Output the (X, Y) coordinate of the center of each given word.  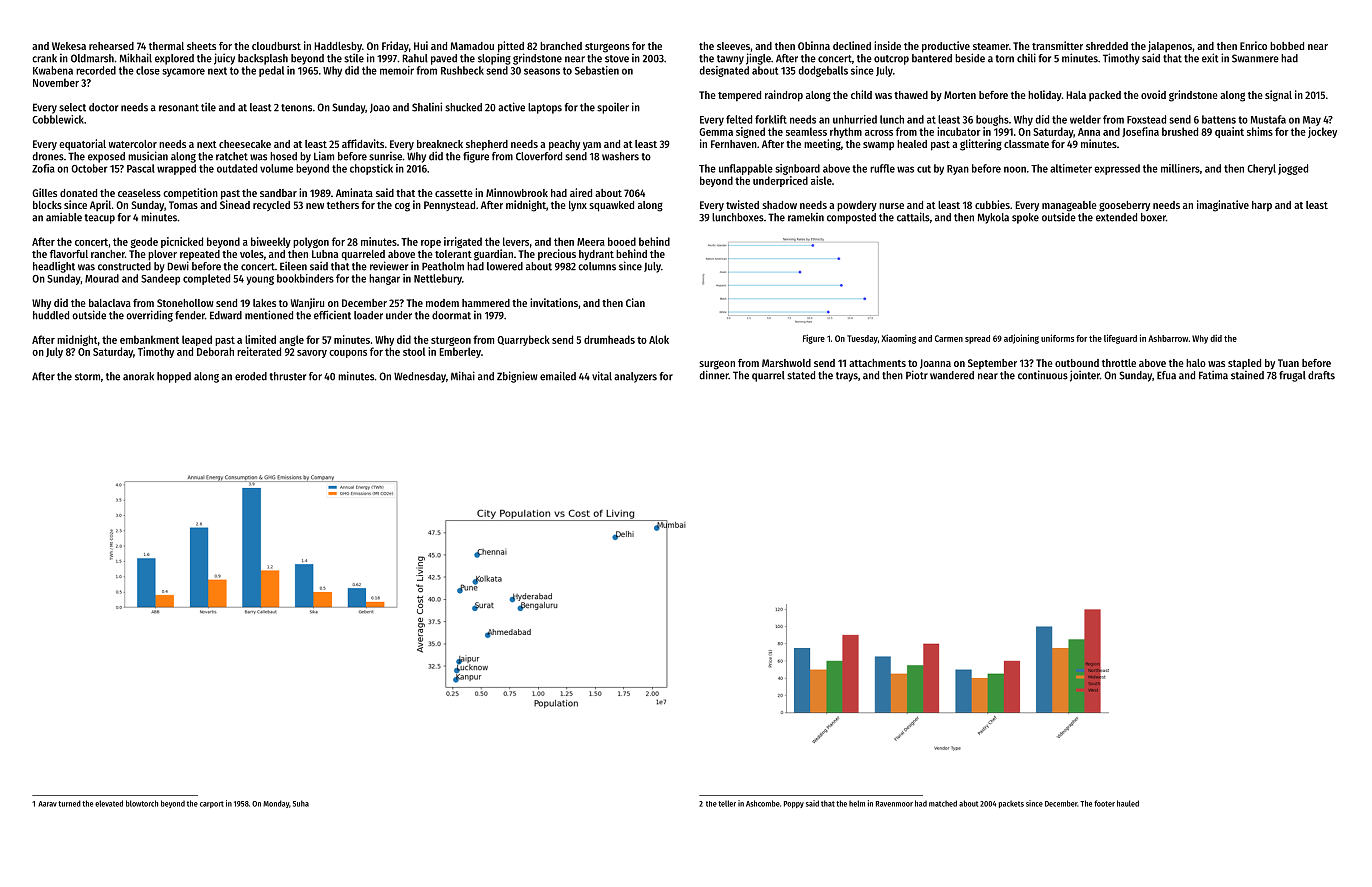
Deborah (215, 351)
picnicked (182, 242)
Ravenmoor (894, 804)
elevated (109, 803)
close (148, 70)
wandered (952, 375)
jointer (1085, 376)
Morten (960, 95)
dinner (714, 375)
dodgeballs (823, 71)
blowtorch (142, 803)
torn (1005, 59)
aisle (821, 180)
